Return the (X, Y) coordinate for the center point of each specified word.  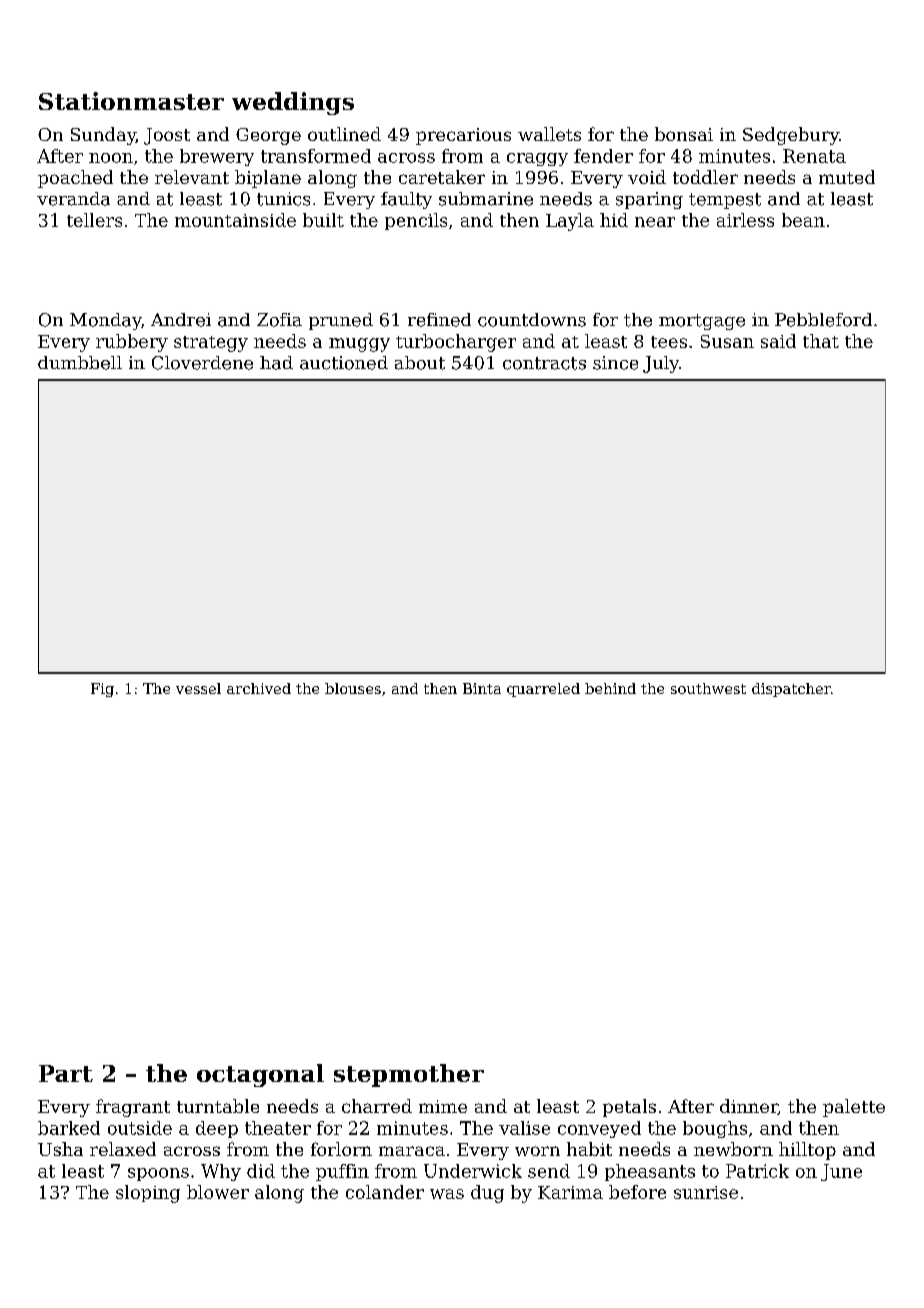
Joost (167, 136)
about (420, 363)
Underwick (473, 1171)
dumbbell (80, 363)
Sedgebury (791, 136)
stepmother (409, 1075)
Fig (102, 690)
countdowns (532, 320)
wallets (549, 134)
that (821, 341)
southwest (708, 688)
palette (854, 1108)
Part (66, 1073)
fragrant (133, 1108)
